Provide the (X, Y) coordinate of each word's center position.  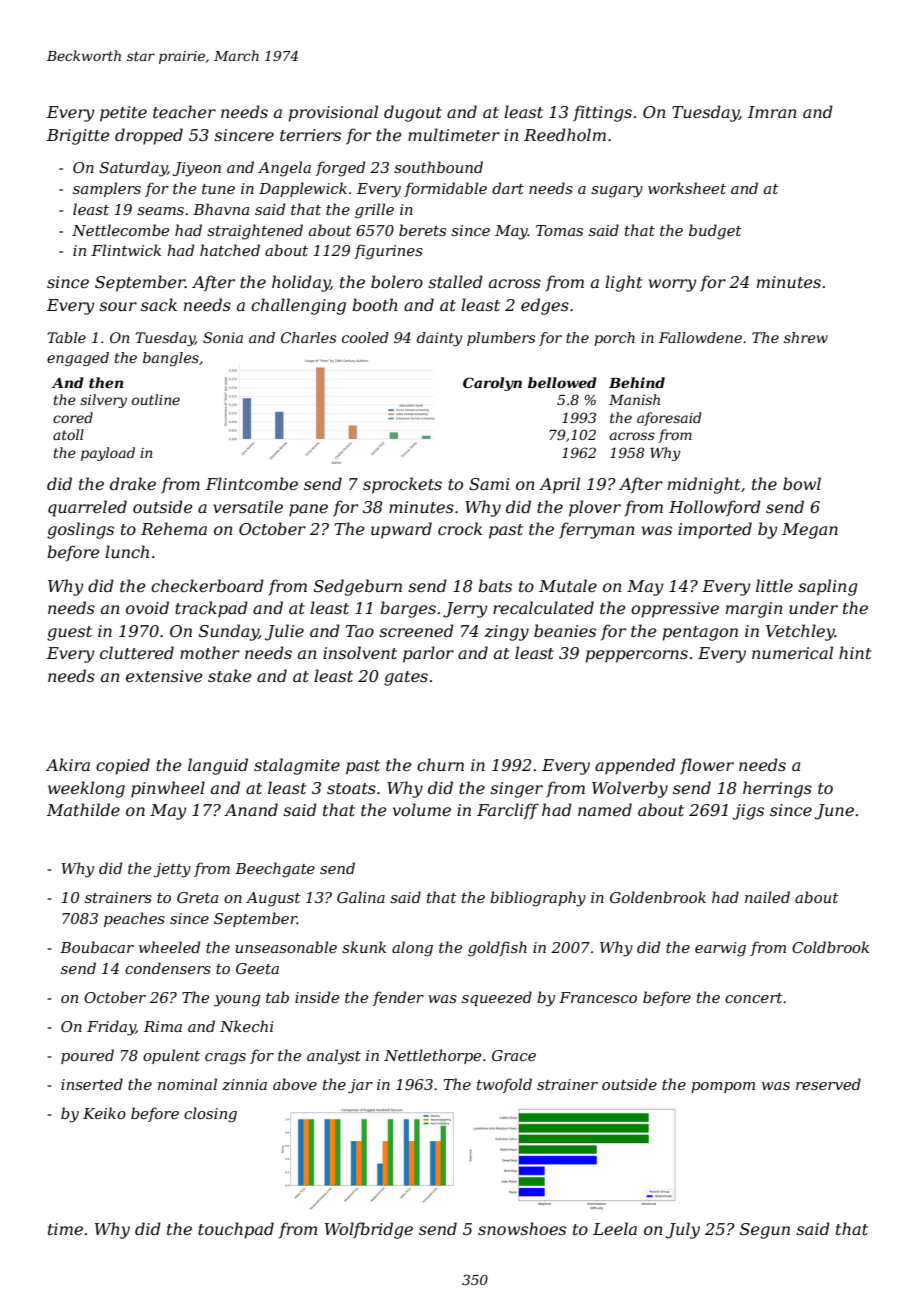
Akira (68, 764)
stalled (455, 281)
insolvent (360, 652)
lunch (127, 551)
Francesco (598, 997)
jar (360, 1086)
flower (707, 766)
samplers (107, 189)
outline (156, 399)
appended (635, 766)
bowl (802, 483)
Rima (163, 1026)
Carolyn (492, 384)
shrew (806, 337)
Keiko (104, 1113)
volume (422, 809)
